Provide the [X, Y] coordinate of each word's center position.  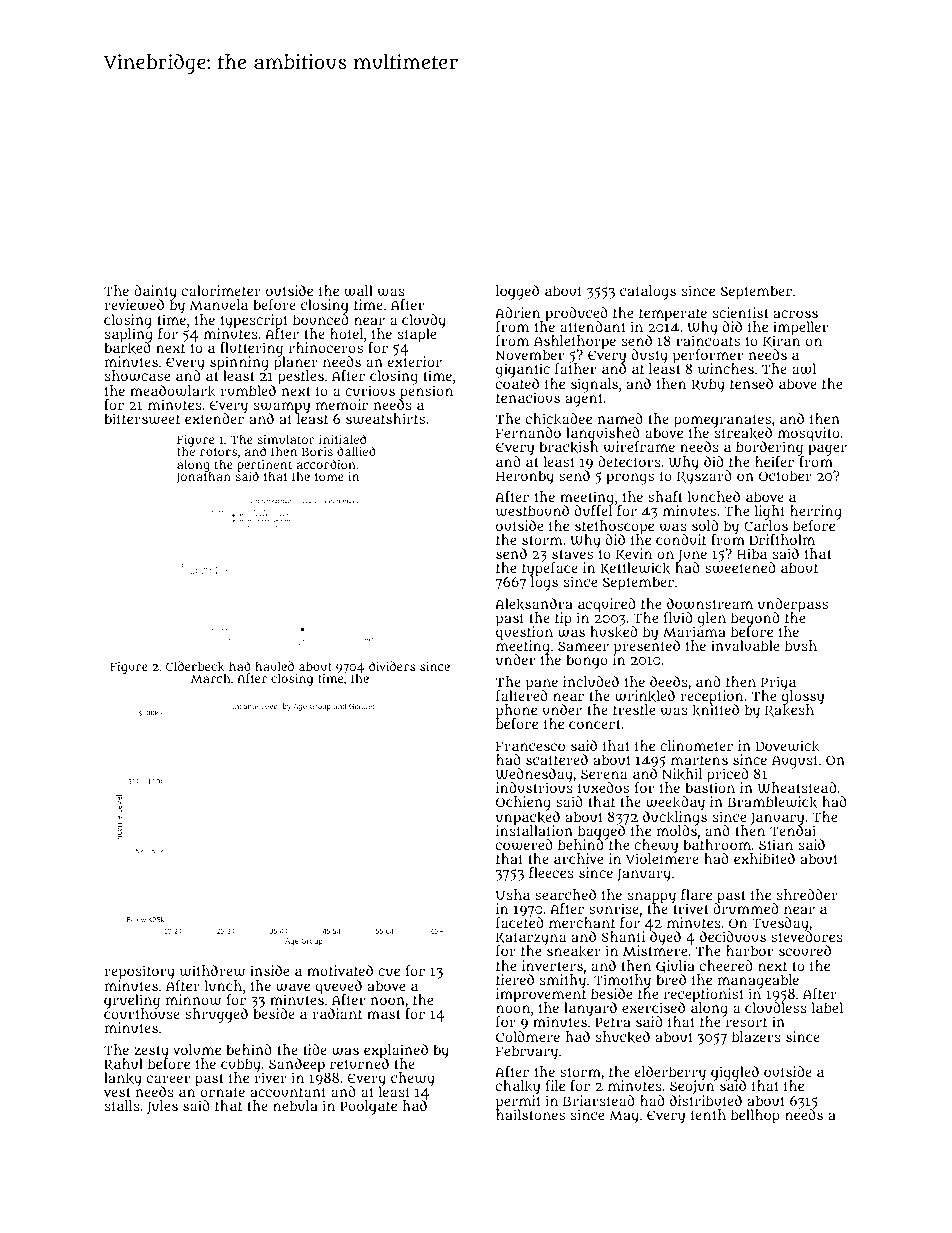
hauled [274, 666]
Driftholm [782, 539]
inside [269, 970]
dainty [155, 292]
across [796, 314]
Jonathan [203, 478]
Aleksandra [534, 604]
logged [517, 292]
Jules [162, 1107]
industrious [534, 788]
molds [677, 830]
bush [801, 645]
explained [396, 1051]
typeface [550, 569]
